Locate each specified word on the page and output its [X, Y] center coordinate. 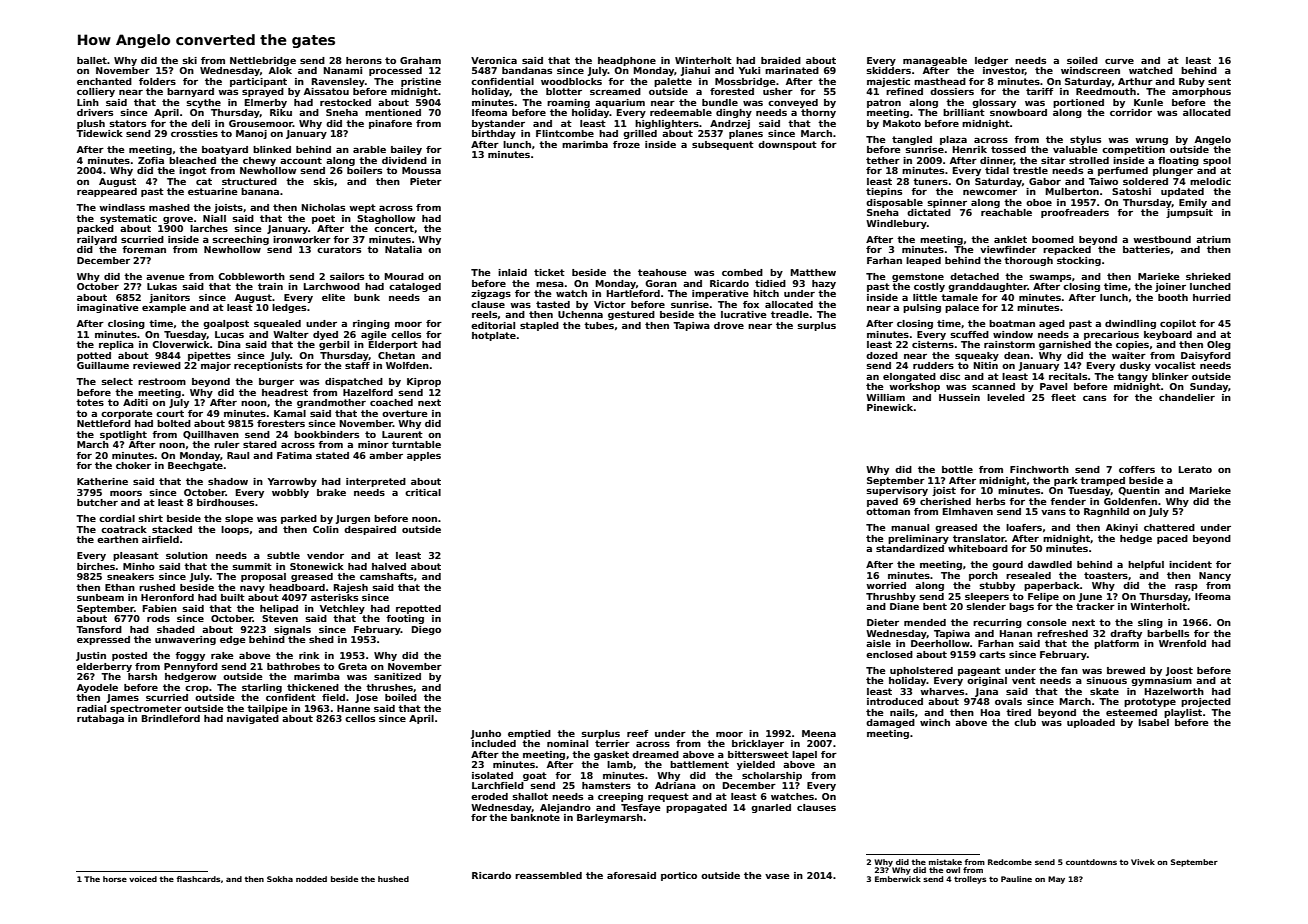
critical [423, 492]
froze [626, 144]
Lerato [1195, 469]
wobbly [290, 493]
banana [260, 191]
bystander [498, 124]
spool [1217, 161]
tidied [770, 283]
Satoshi [1131, 191]
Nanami [343, 70]
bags [1021, 607]
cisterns [933, 344]
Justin [91, 656]
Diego [426, 630]
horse [115, 879]
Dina [229, 344]
